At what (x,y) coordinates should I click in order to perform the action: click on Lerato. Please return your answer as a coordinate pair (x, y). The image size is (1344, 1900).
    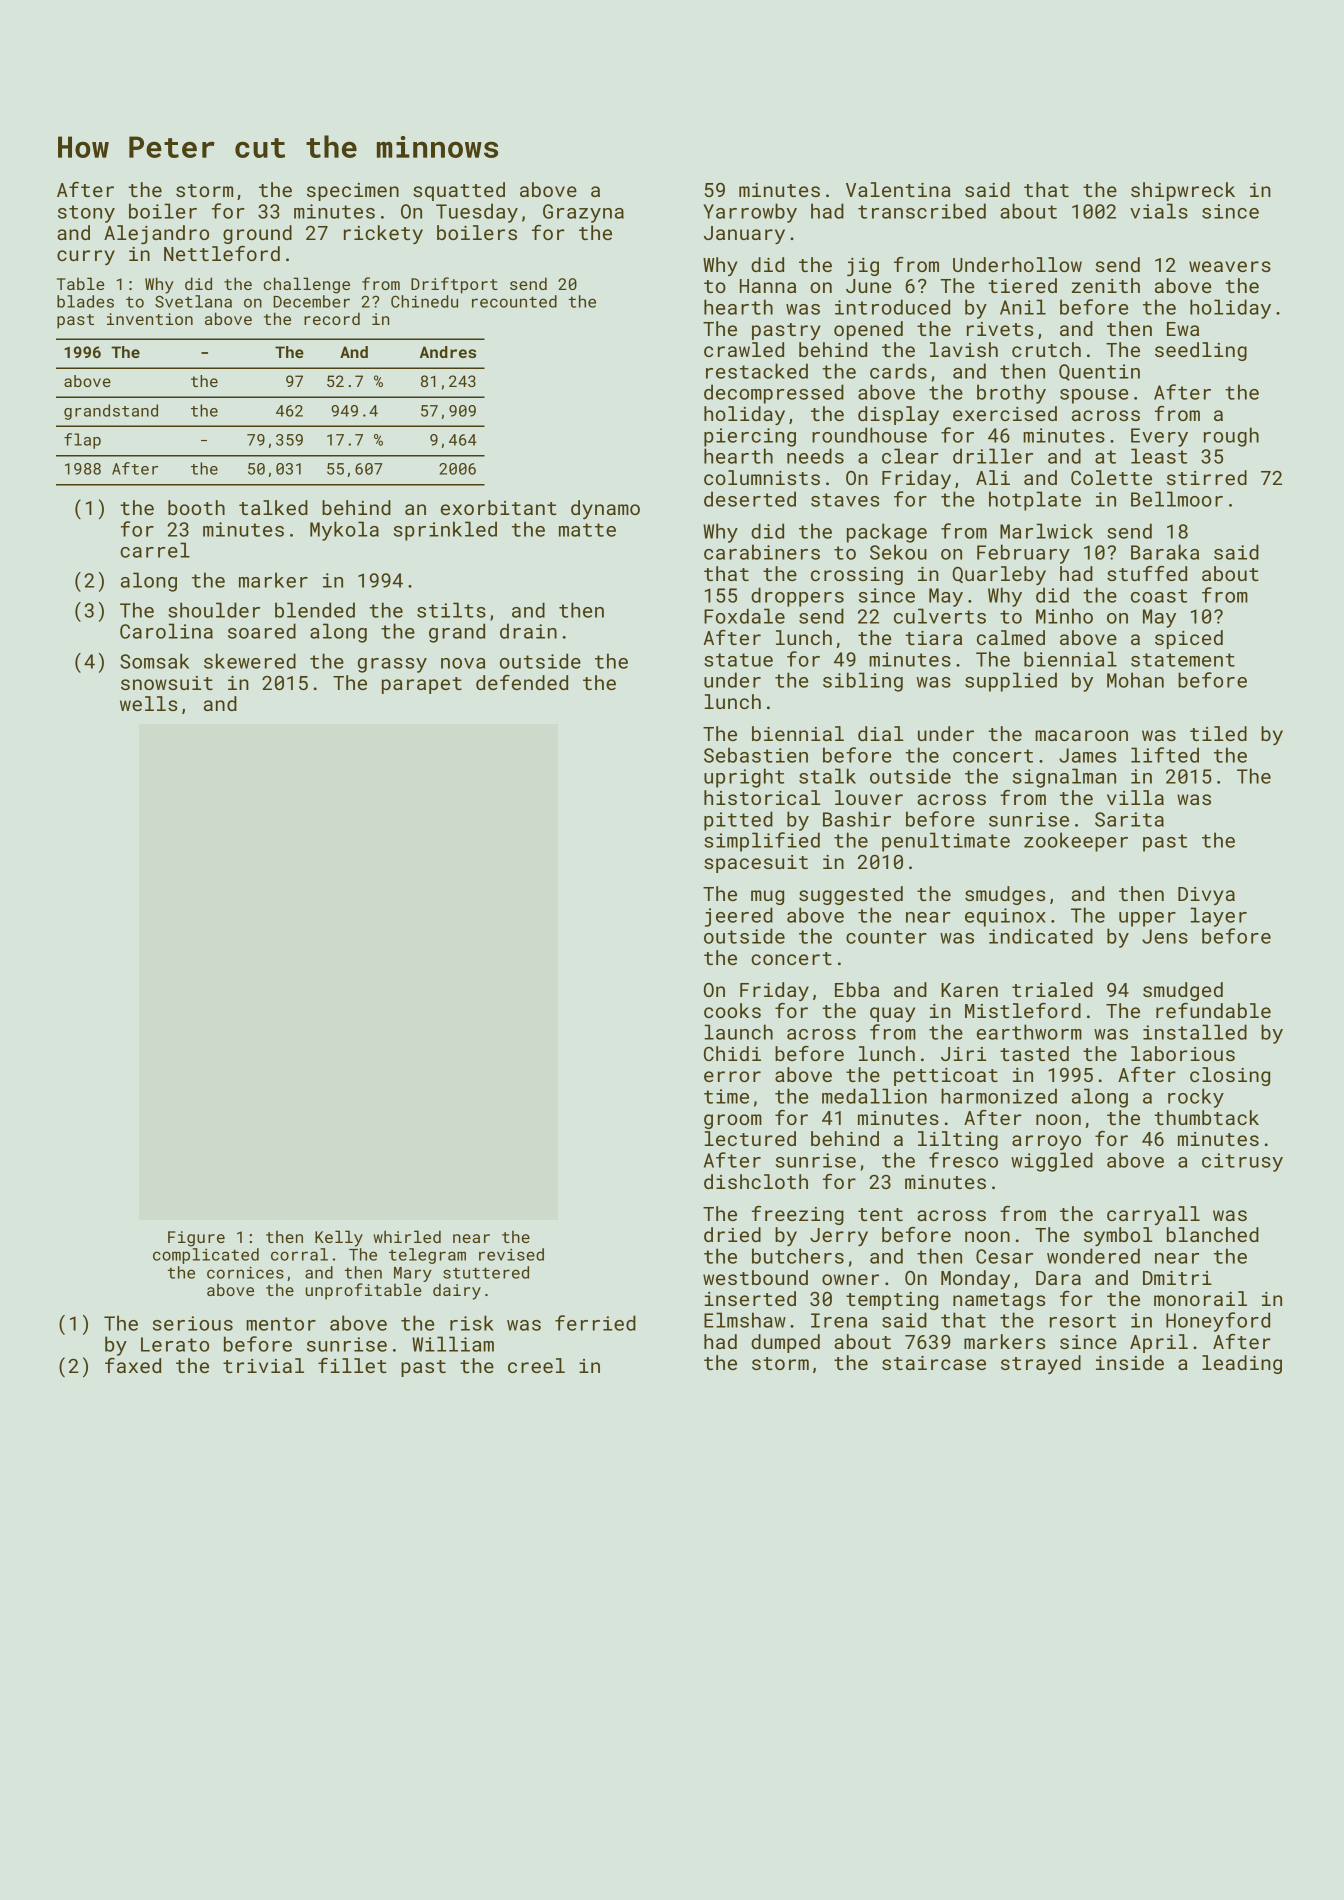
    Looking at the image, I should click on (175, 1344).
